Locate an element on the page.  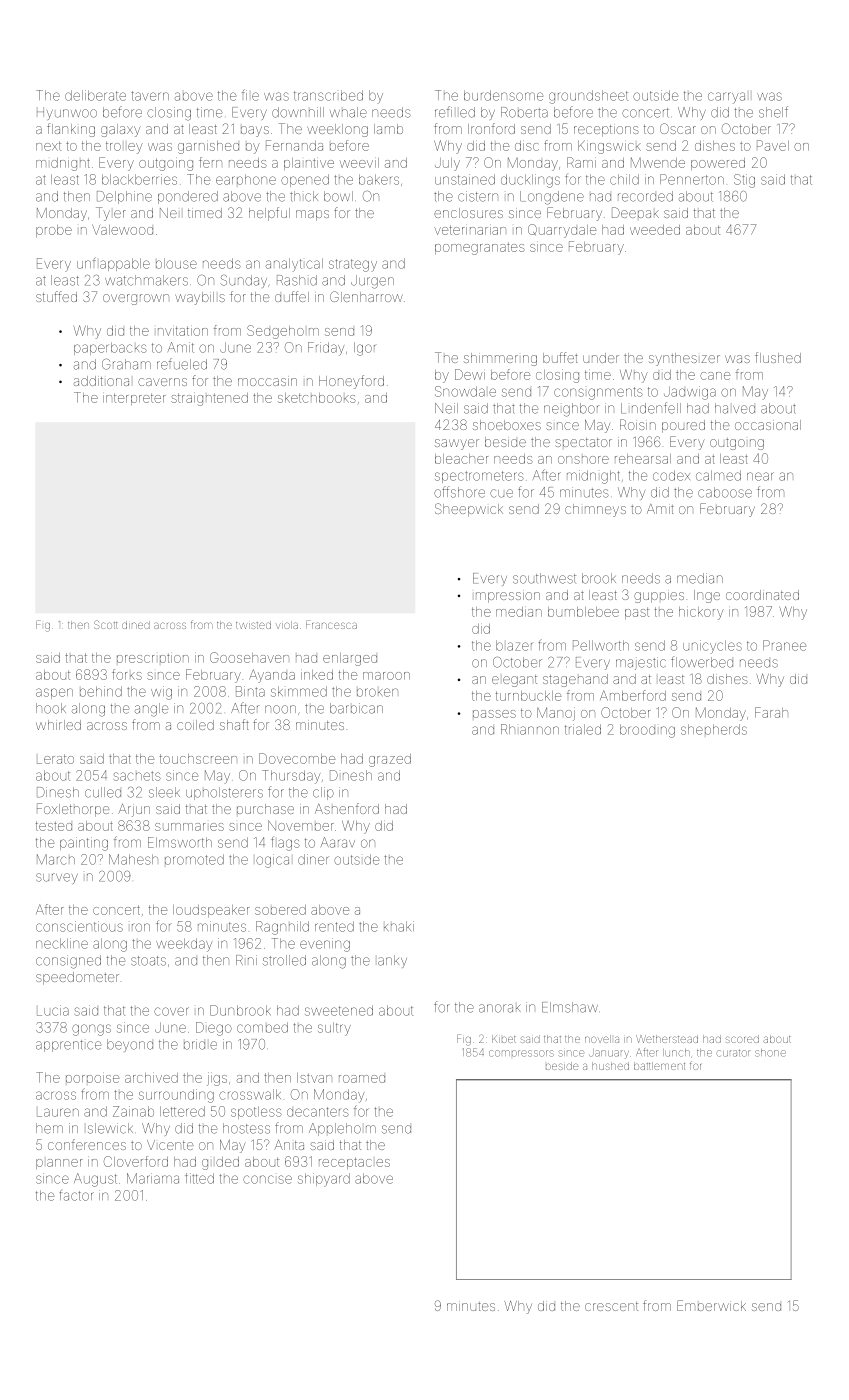
lamb is located at coordinates (388, 129).
